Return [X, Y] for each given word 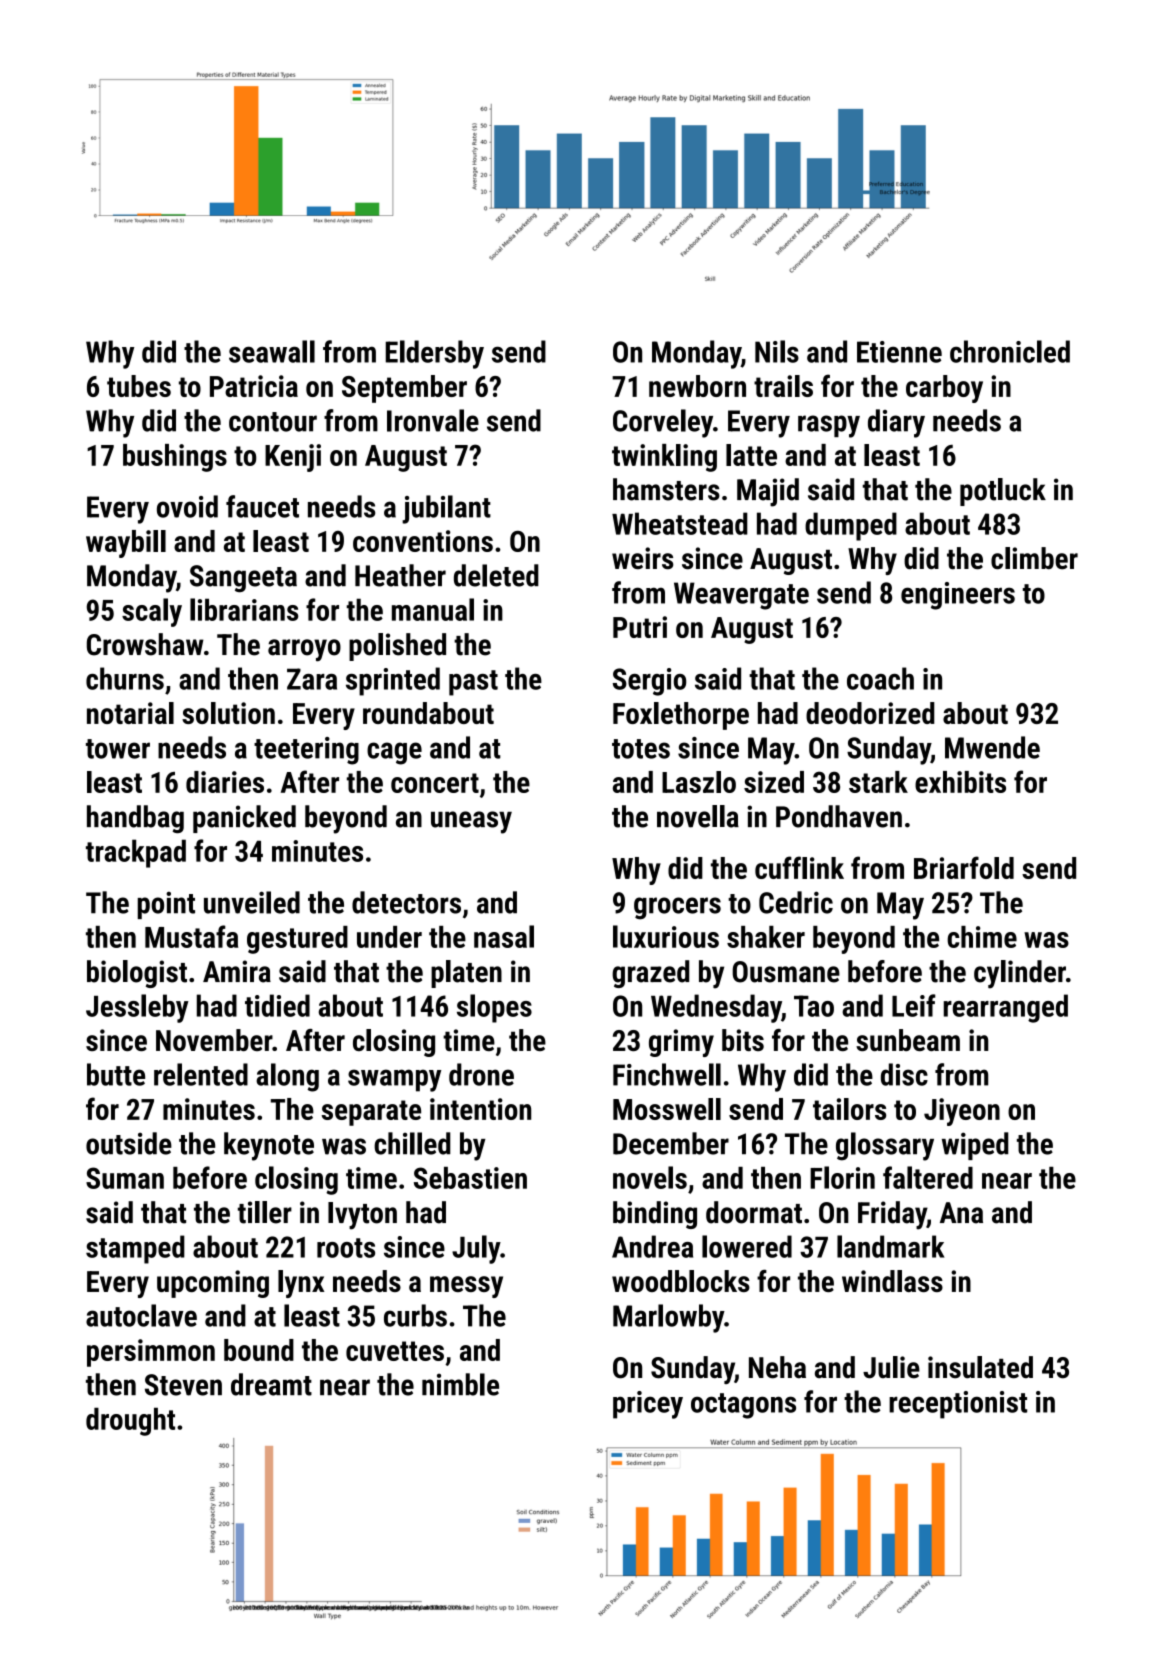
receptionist [958, 1405]
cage [394, 753]
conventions [423, 541]
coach [880, 678]
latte [751, 455]
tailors [849, 1109]
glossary [885, 1146]
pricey [648, 1405]
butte [116, 1074]
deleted [496, 575]
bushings [175, 458]
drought [130, 1422]
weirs [643, 558]
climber [1034, 558]
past [473, 683]
